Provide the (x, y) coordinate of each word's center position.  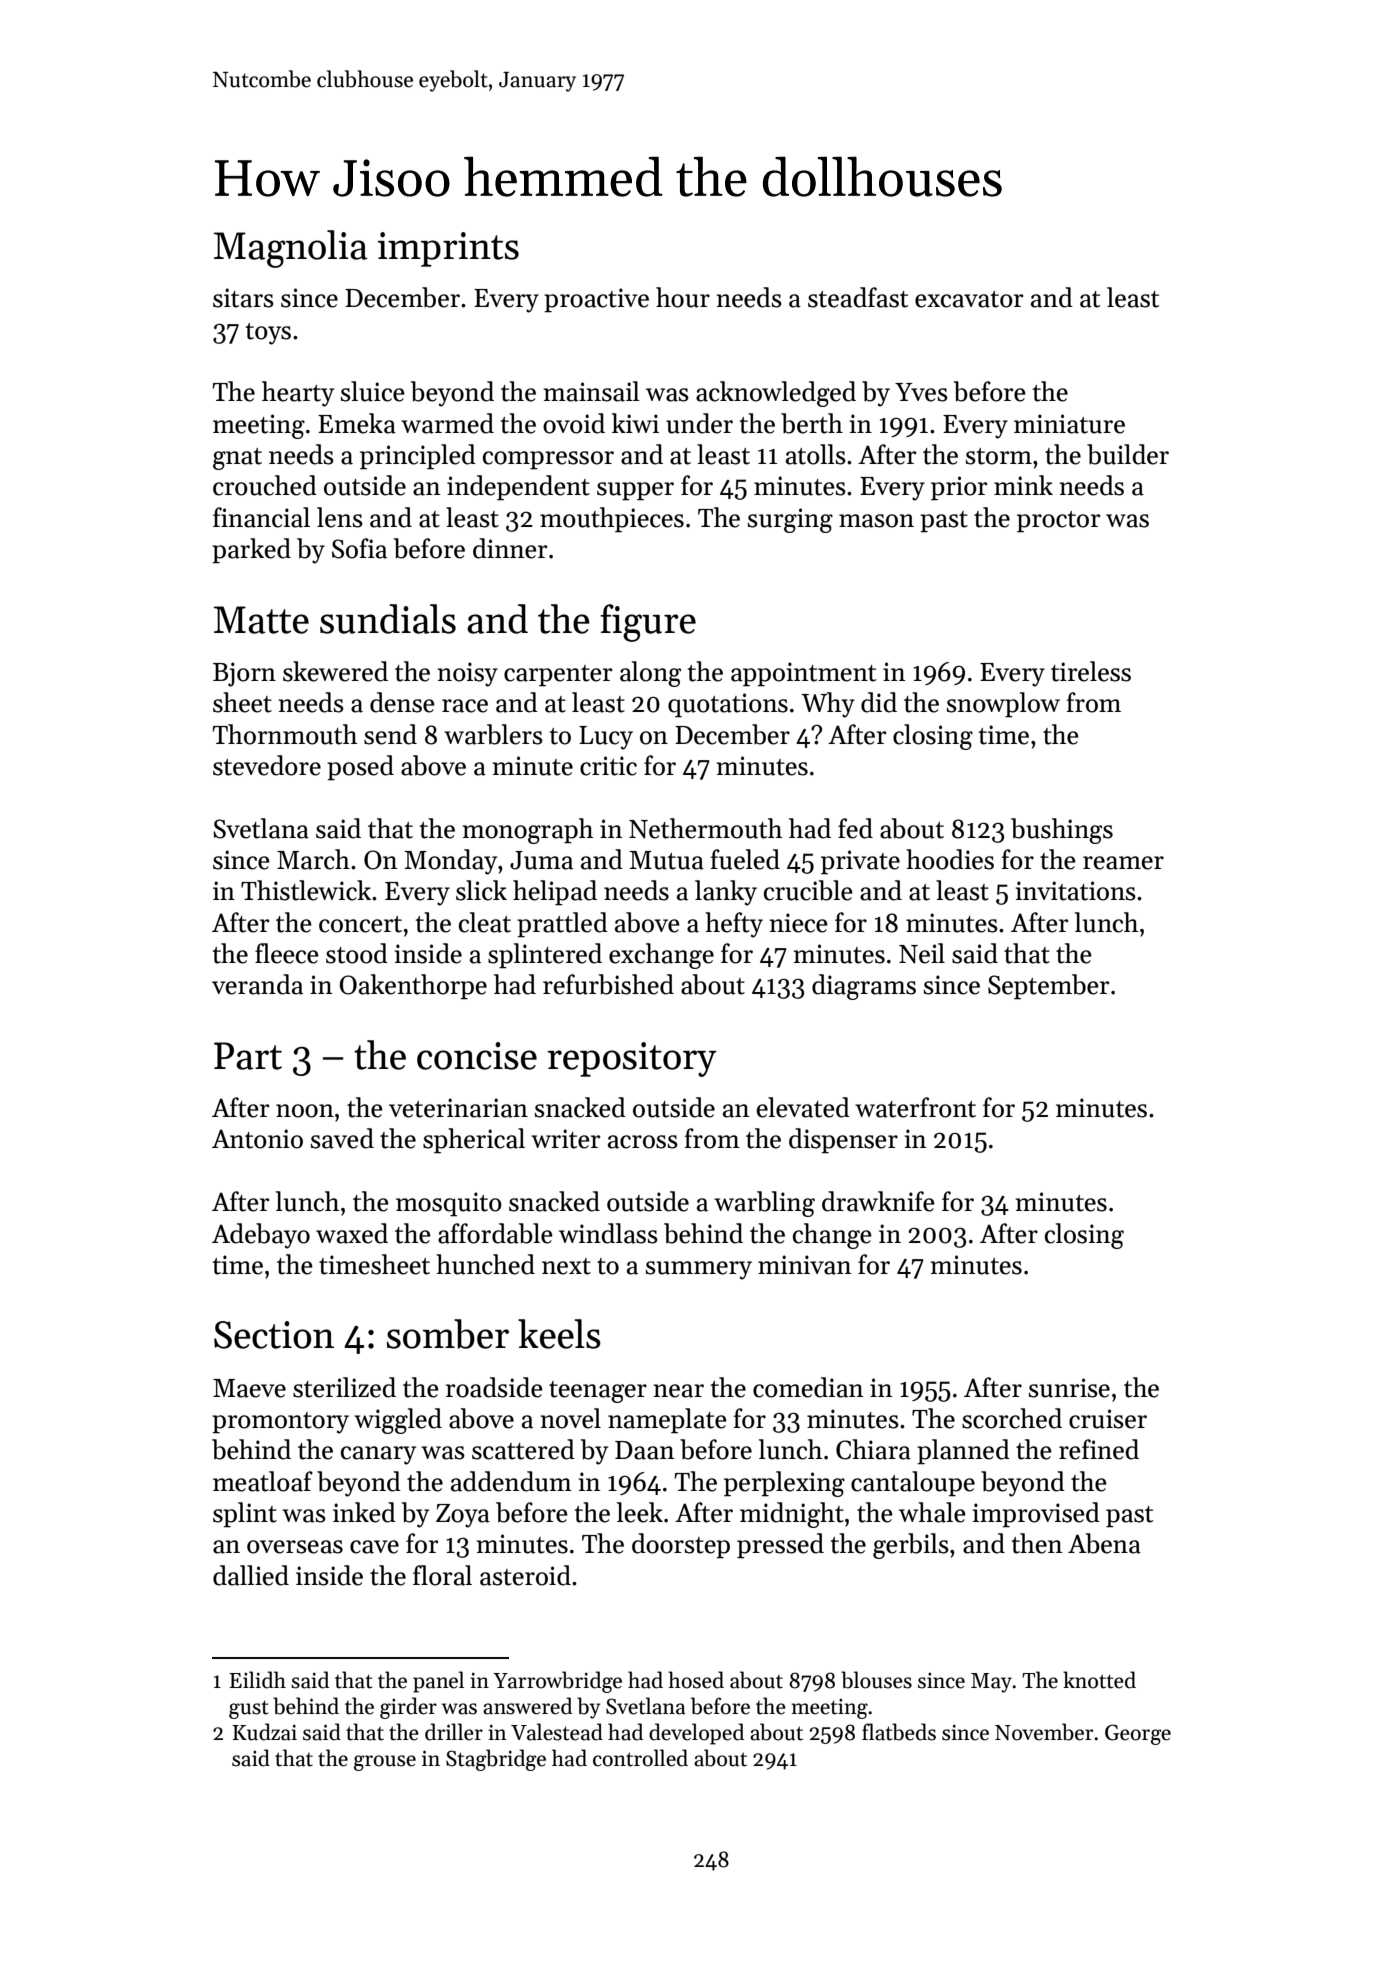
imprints (448, 249)
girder (408, 1708)
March (313, 859)
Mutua (666, 860)
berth (812, 423)
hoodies (950, 859)
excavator (969, 299)
